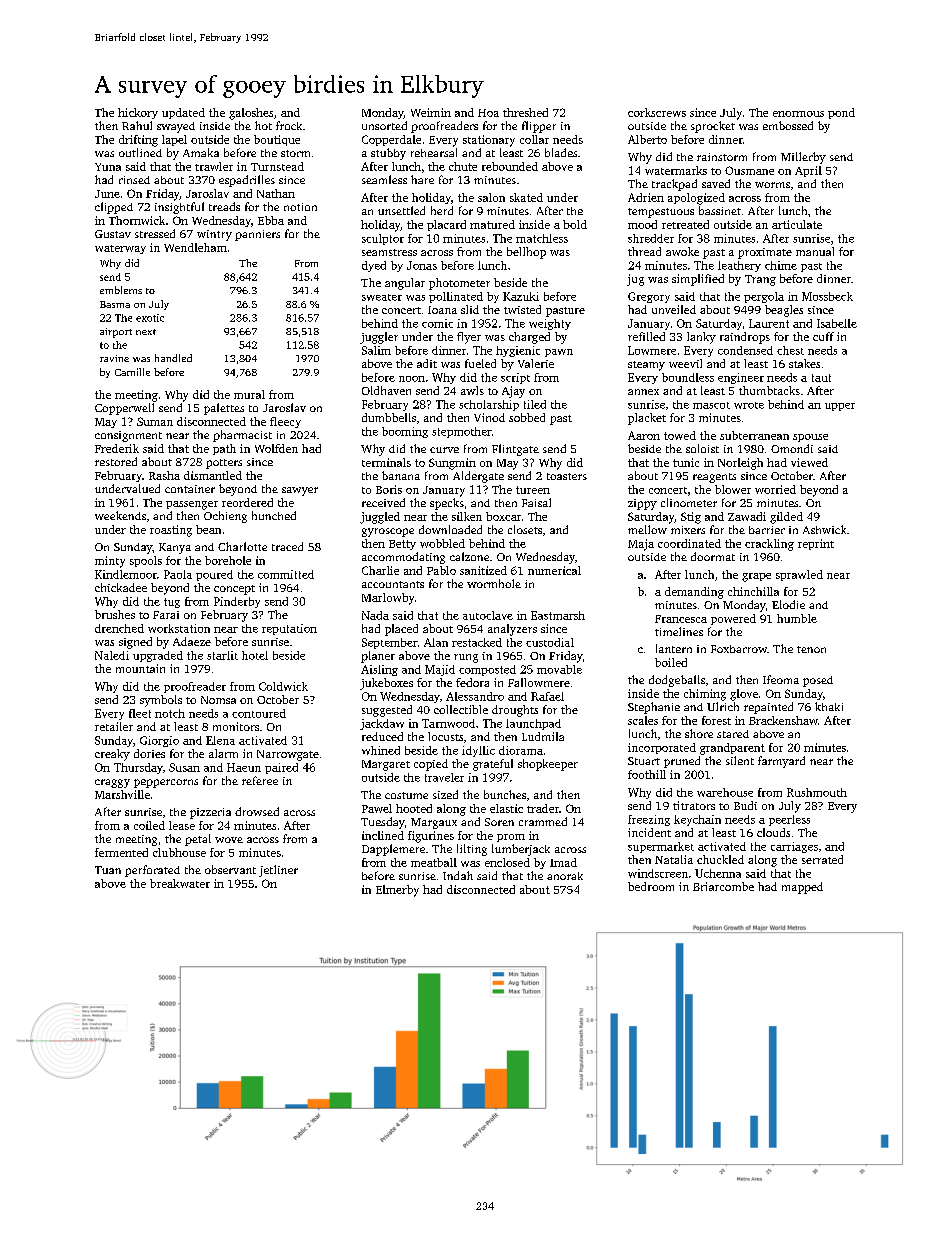 The width and height of the document is (952, 1233). I want to click on observant, so click(230, 869).
